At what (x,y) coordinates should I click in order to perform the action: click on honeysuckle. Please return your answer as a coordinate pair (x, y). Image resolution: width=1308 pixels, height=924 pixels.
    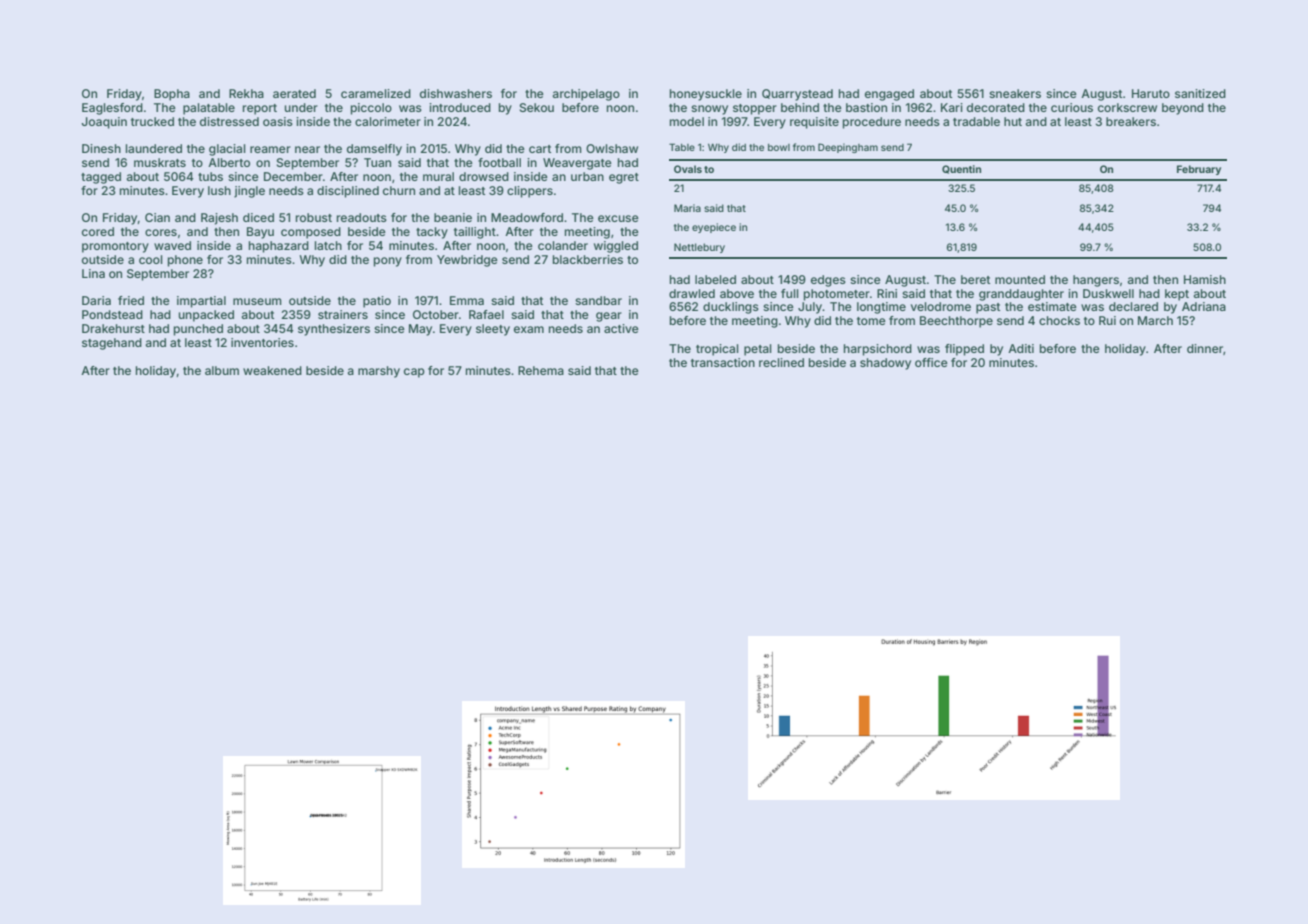
    Looking at the image, I should click on (706, 95).
